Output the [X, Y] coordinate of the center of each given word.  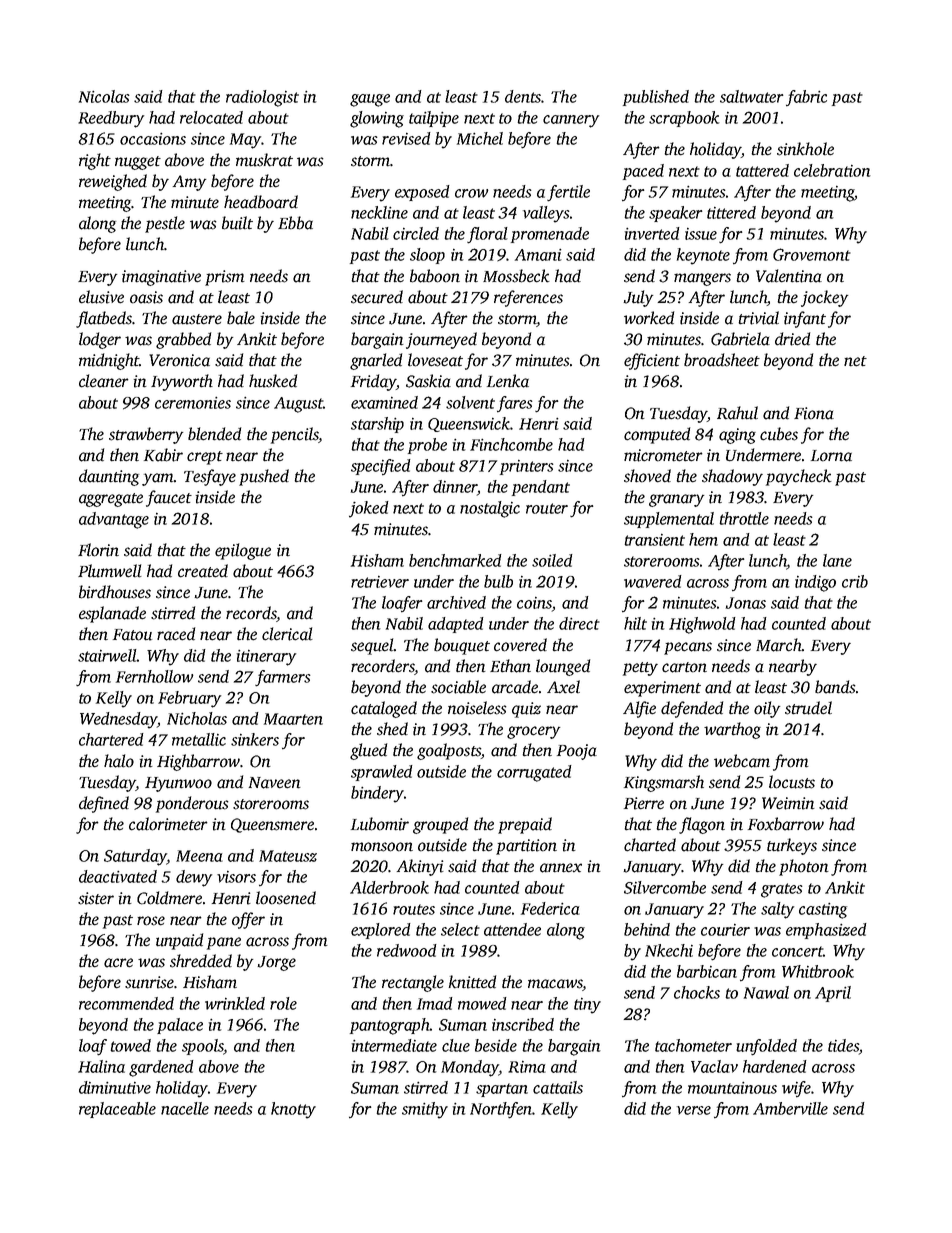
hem [703, 539]
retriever [380, 582]
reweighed [113, 182]
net [855, 361]
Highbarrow [198, 762]
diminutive [115, 1087]
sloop [427, 256]
